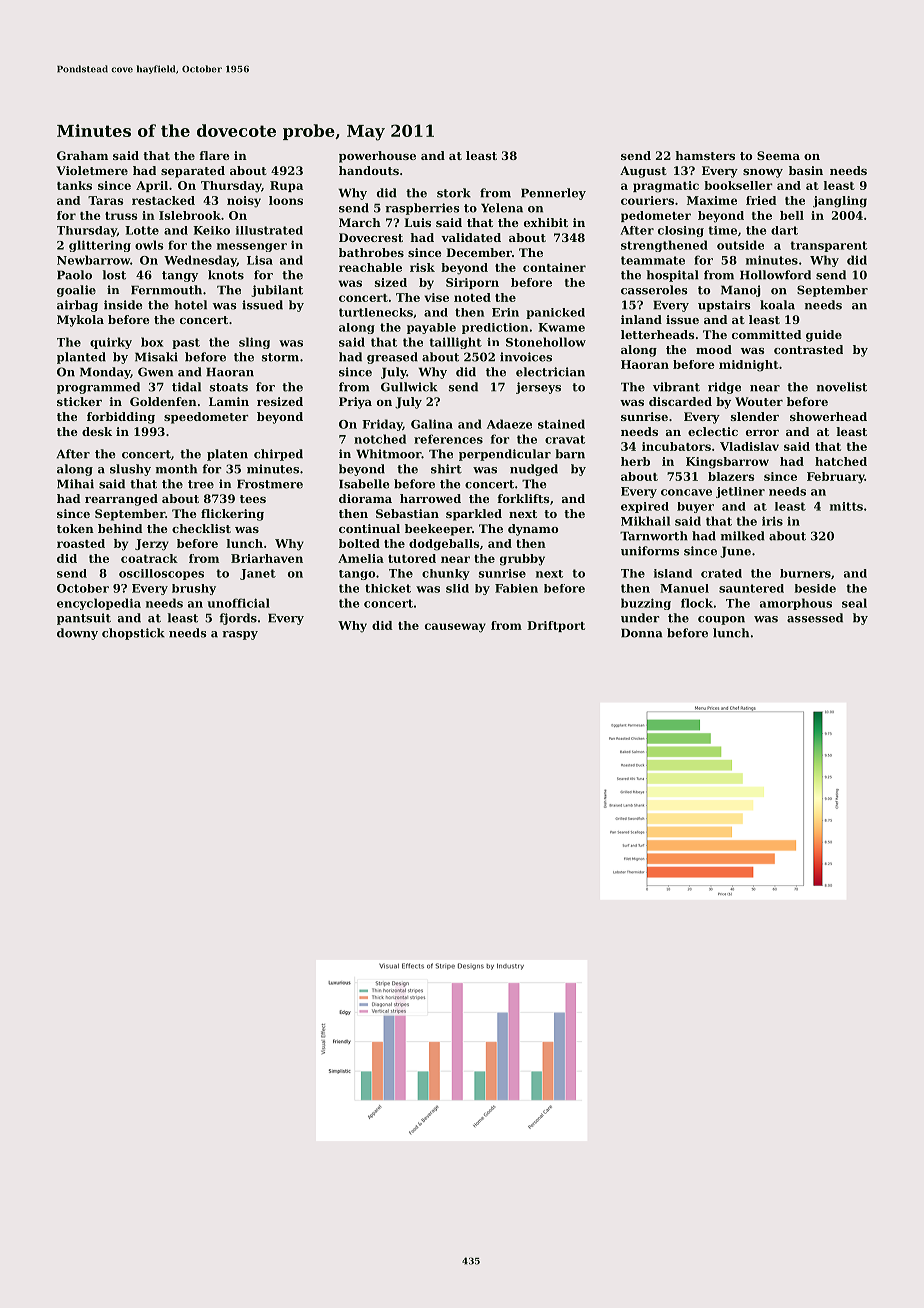 The width and height of the image is (924, 1308). I want to click on time, so click(722, 230).
